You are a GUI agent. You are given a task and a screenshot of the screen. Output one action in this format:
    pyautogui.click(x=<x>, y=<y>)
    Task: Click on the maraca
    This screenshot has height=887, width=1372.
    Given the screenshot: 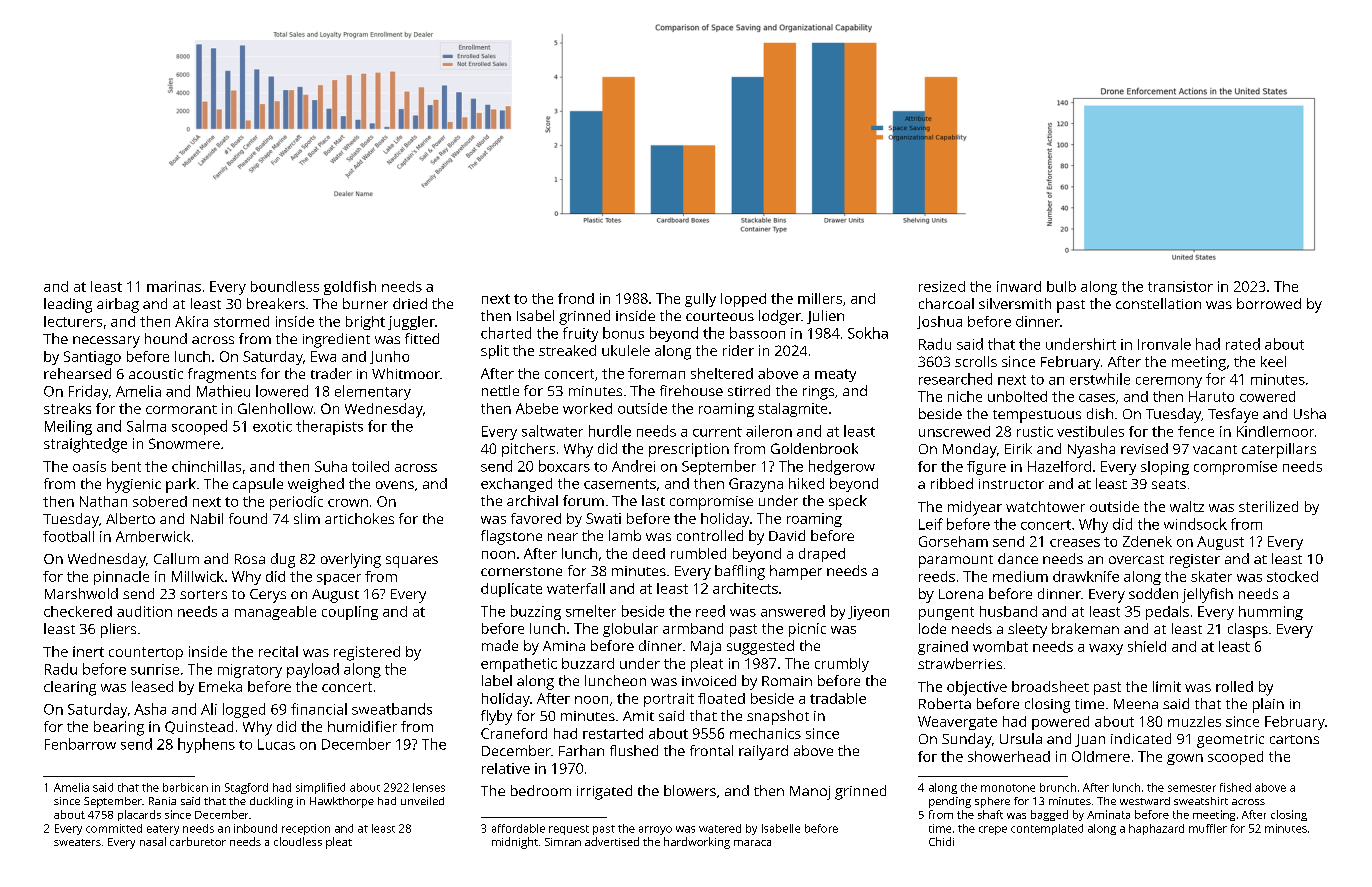 What is the action you would take?
    pyautogui.click(x=752, y=843)
